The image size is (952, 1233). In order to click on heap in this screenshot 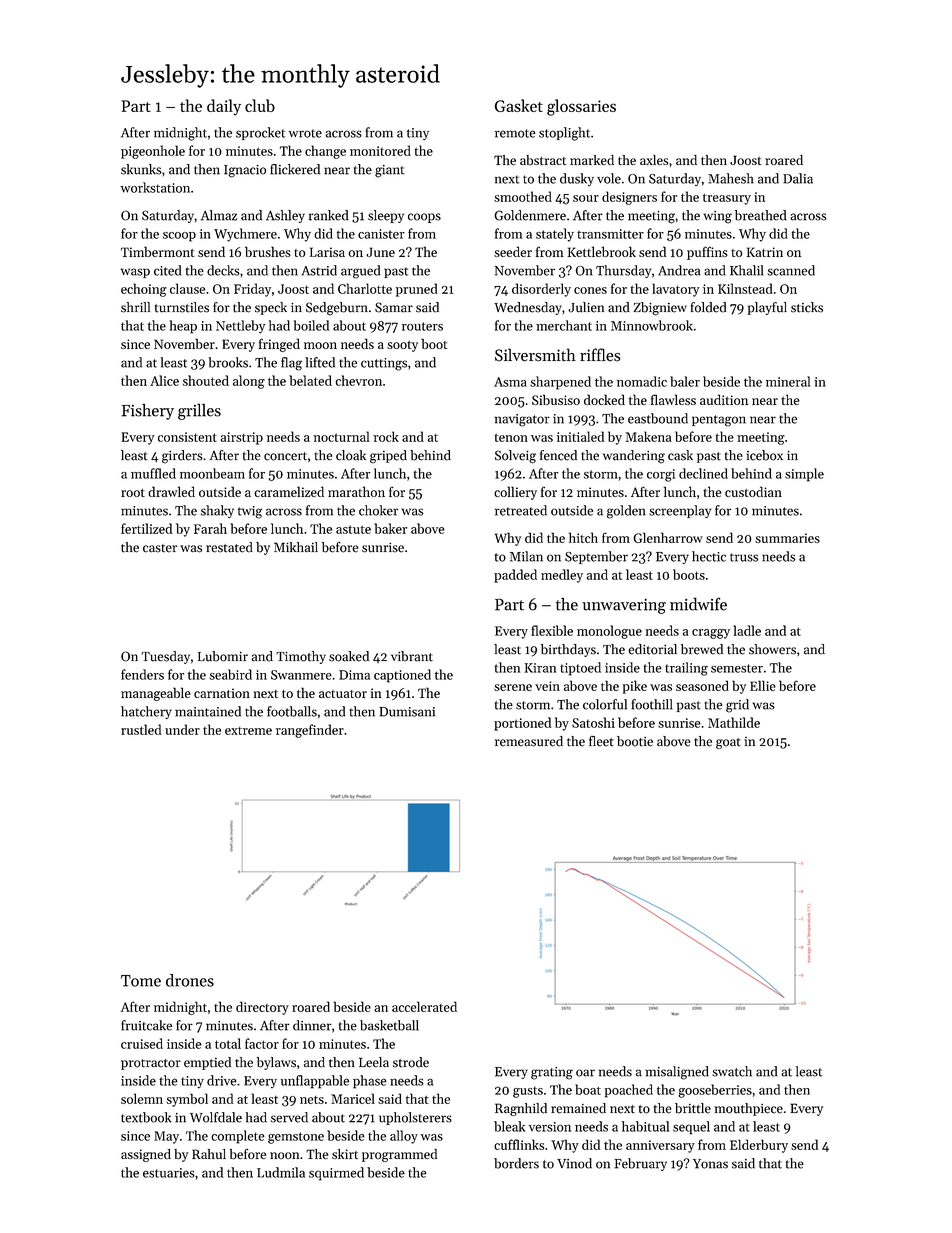, I will do `click(183, 327)`.
